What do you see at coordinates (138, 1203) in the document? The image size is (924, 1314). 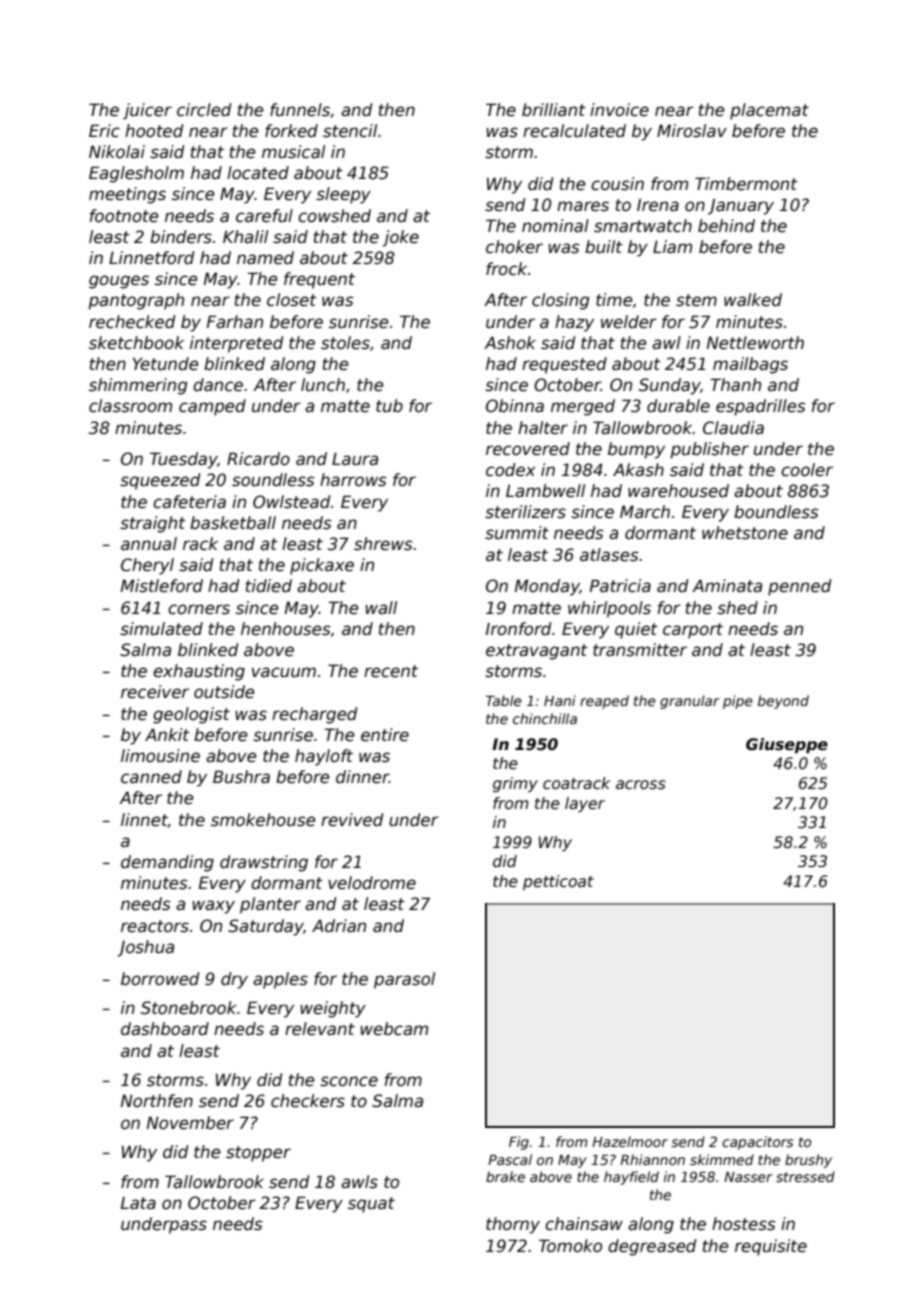 I see `Lata` at bounding box center [138, 1203].
